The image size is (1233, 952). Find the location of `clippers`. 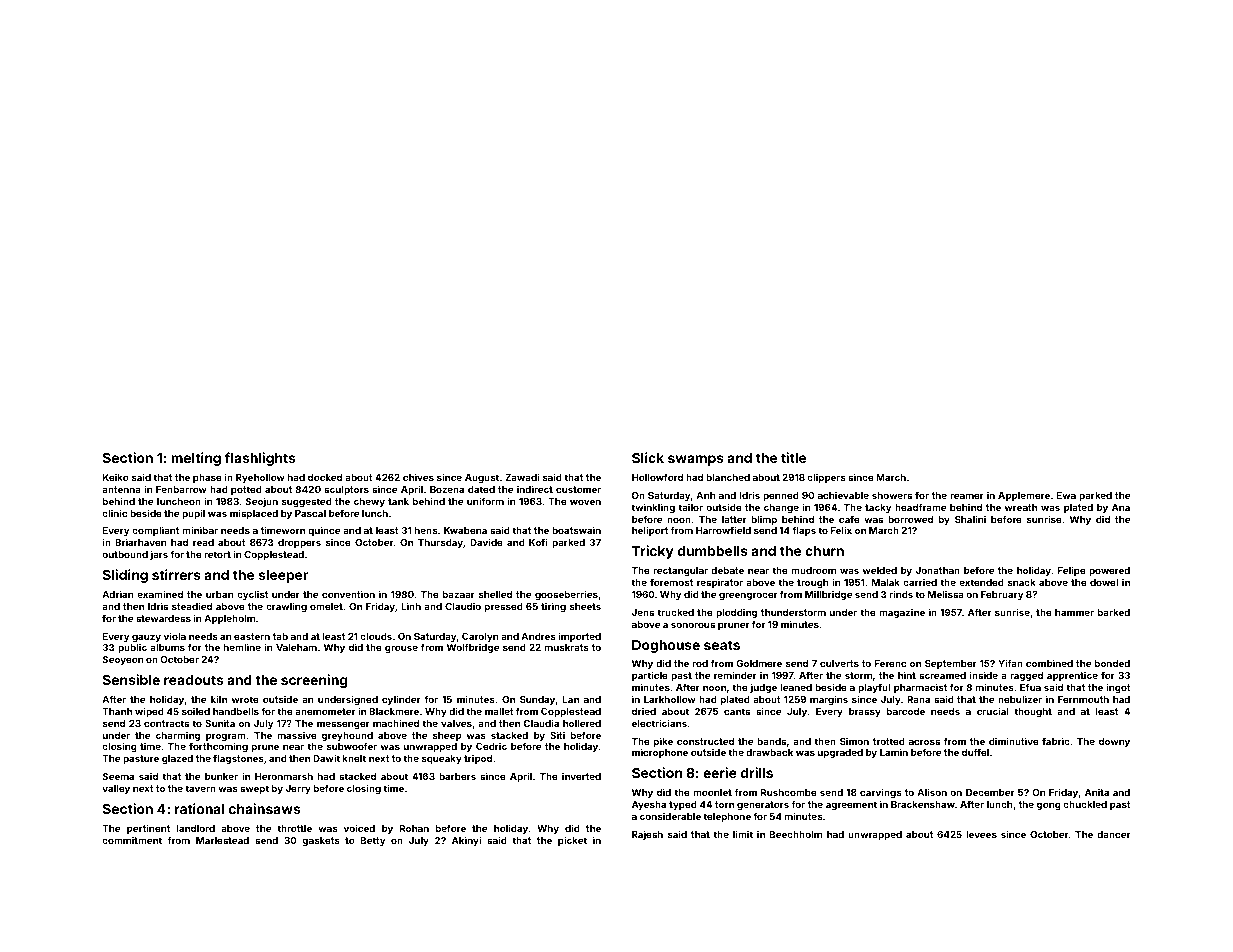

clippers is located at coordinates (826, 478).
